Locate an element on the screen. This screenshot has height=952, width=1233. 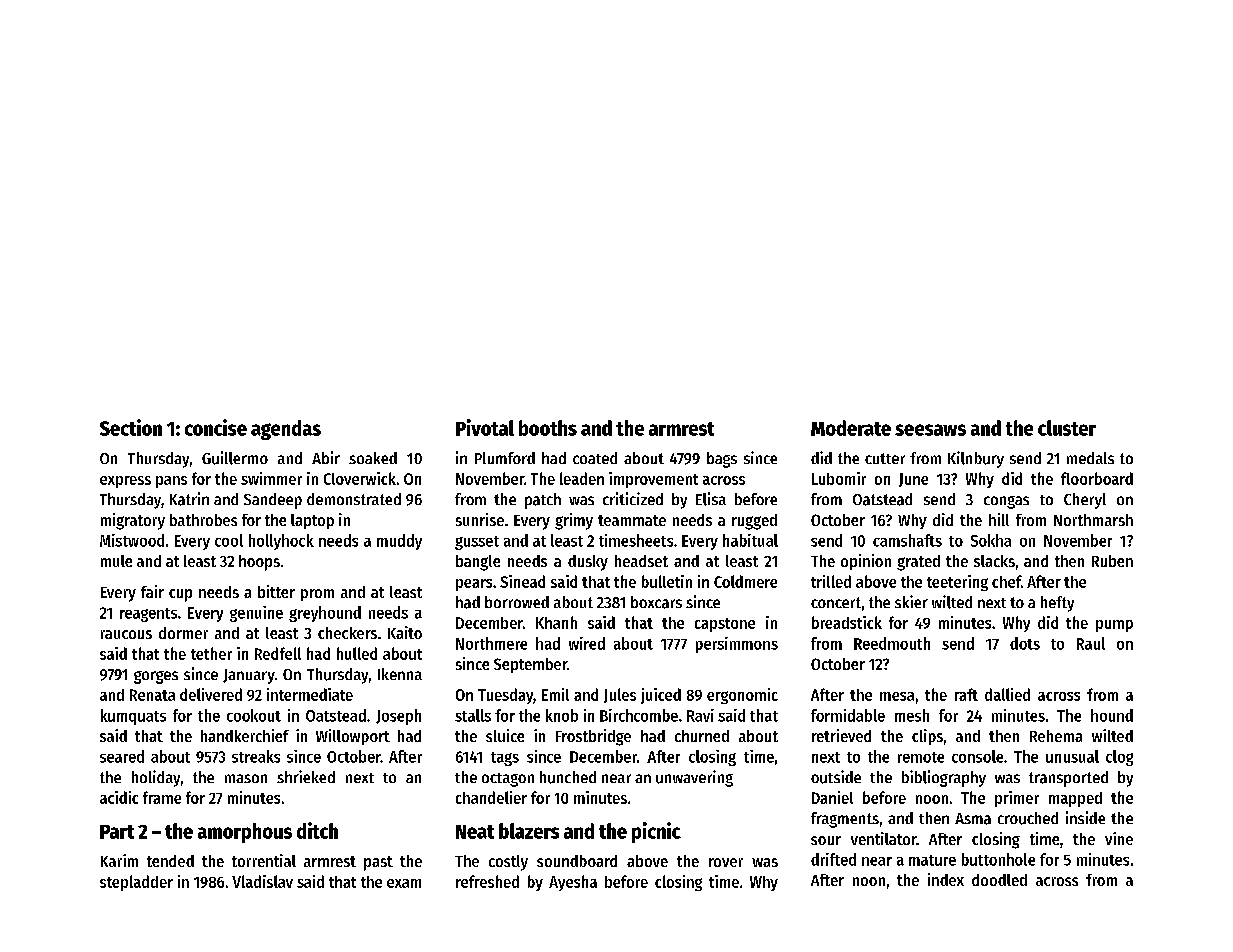
gorges is located at coordinates (156, 677).
